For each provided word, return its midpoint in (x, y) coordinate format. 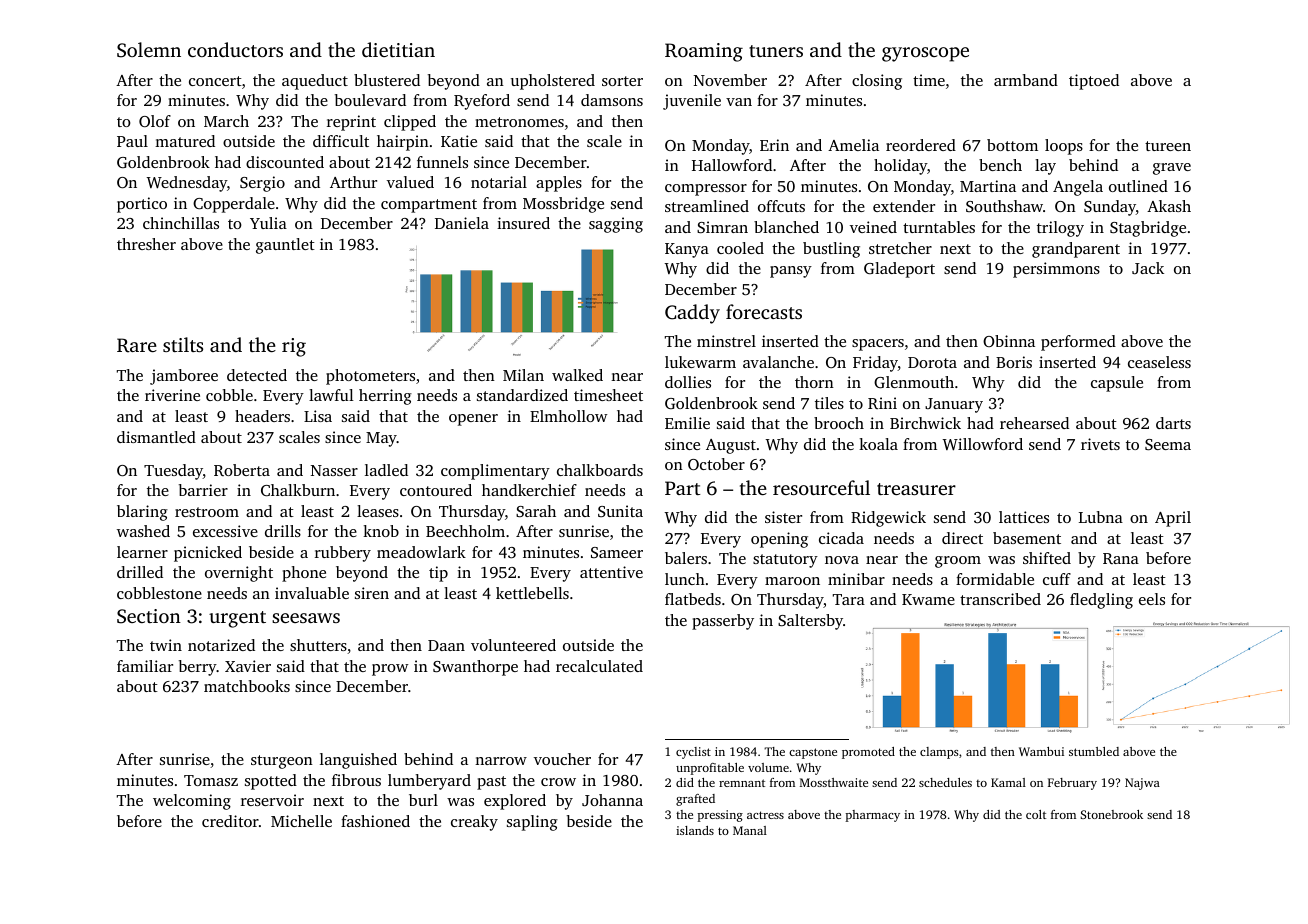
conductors (235, 49)
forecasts (764, 311)
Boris (1014, 362)
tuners (776, 51)
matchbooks (247, 686)
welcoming (192, 802)
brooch (839, 423)
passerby (723, 622)
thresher (146, 244)
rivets (1100, 444)
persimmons (1056, 270)
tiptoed (1094, 82)
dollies (688, 382)
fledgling (1101, 601)
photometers (370, 377)
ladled (386, 470)
